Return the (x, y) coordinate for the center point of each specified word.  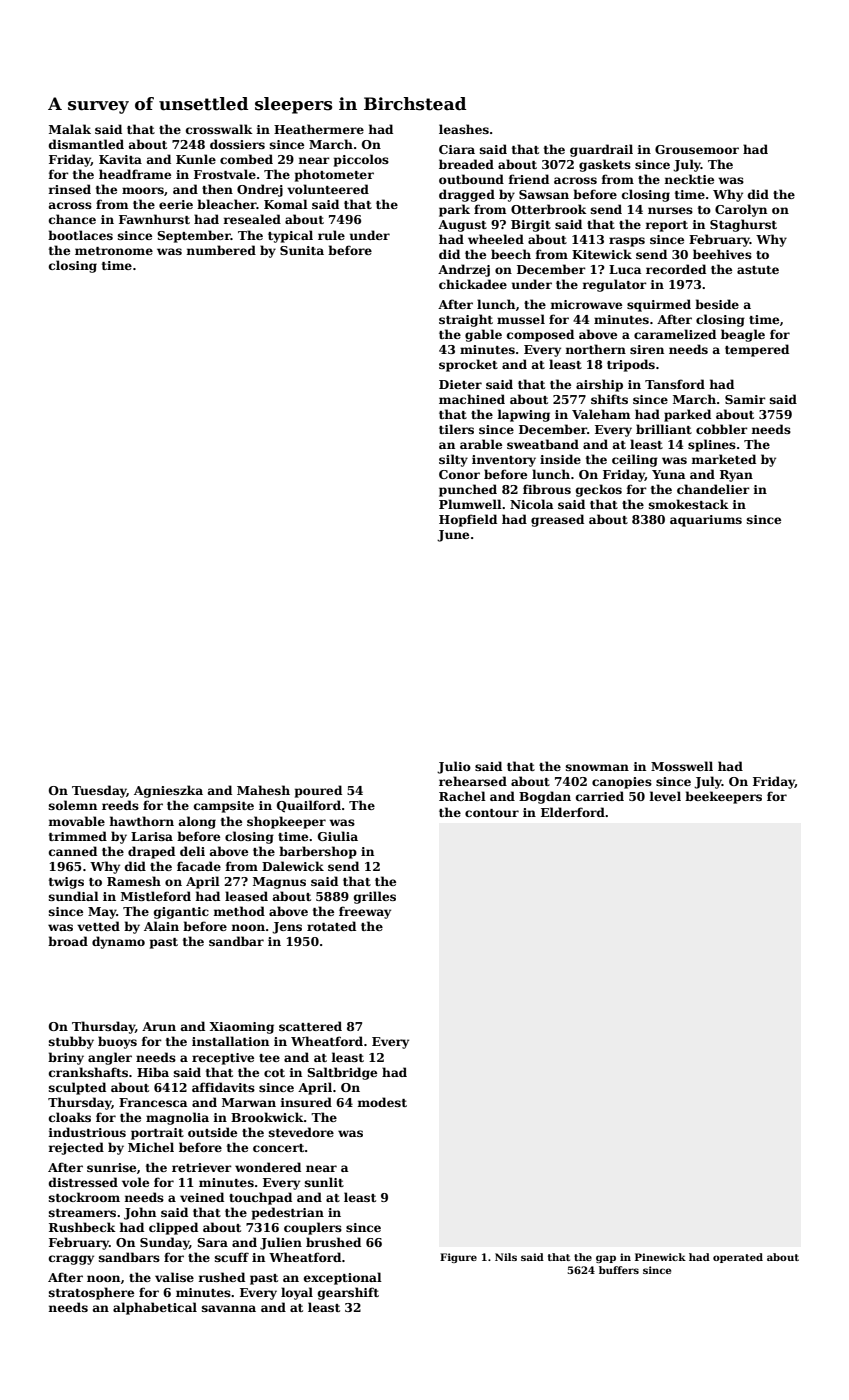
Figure (458, 1258)
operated (738, 1258)
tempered (757, 350)
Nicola (532, 504)
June (453, 536)
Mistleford (156, 896)
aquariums (706, 521)
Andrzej (464, 270)
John (140, 1213)
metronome (114, 251)
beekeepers (723, 797)
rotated (331, 926)
